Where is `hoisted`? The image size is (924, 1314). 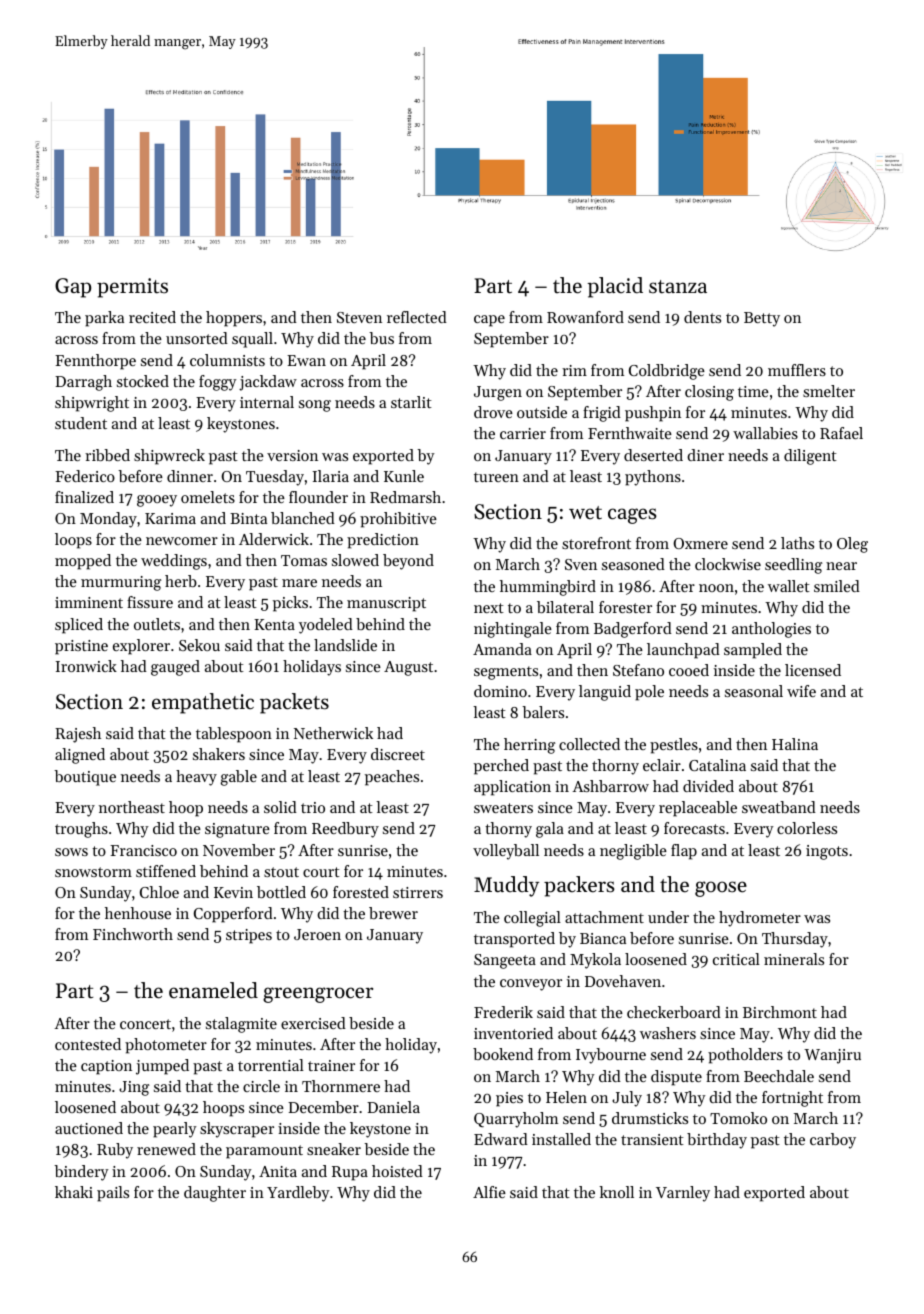 hoisted is located at coordinates (397, 1171).
